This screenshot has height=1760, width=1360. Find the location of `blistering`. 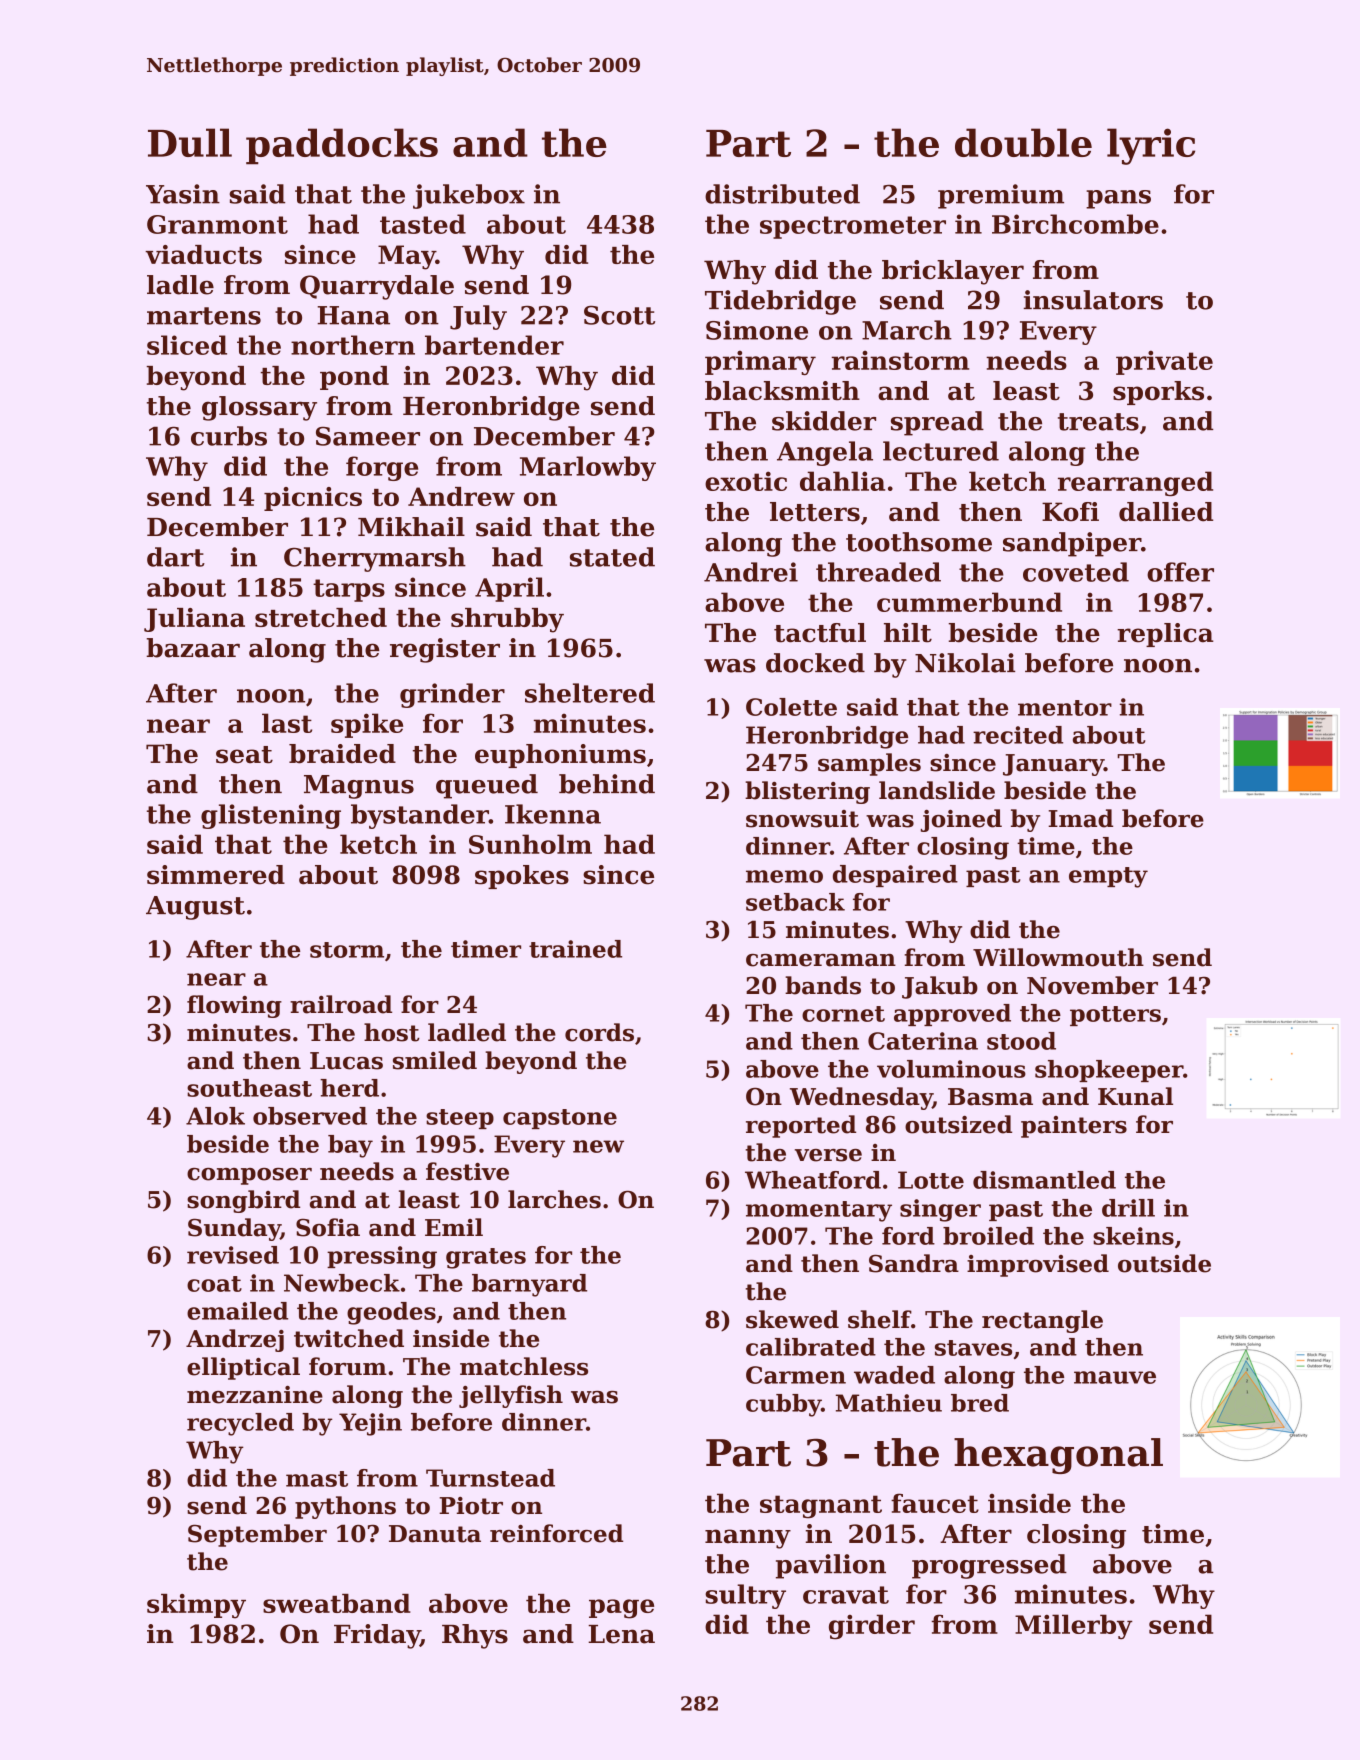

blistering is located at coordinates (807, 792).
